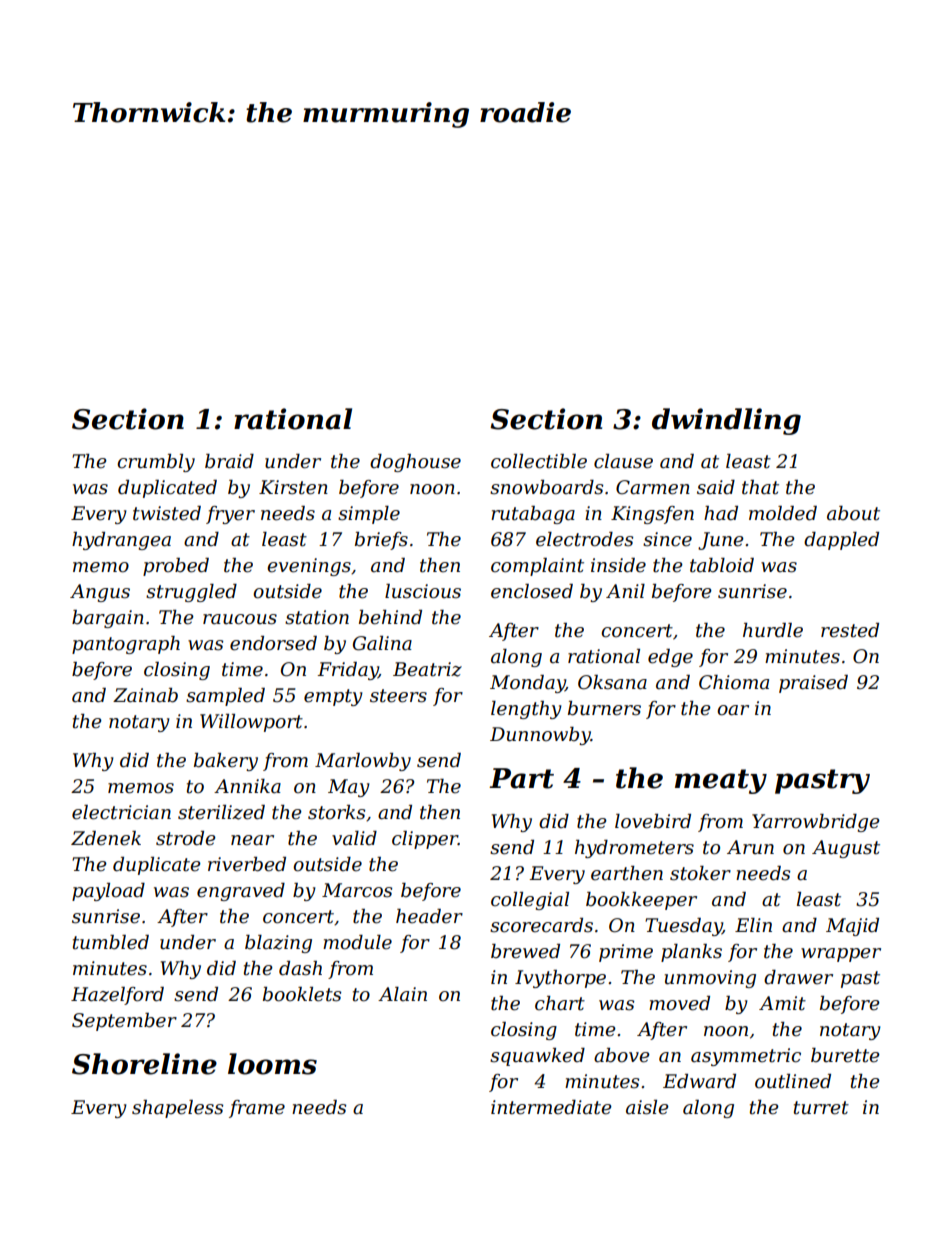 The height and width of the screenshot is (1233, 952). What do you see at coordinates (841, 541) in the screenshot?
I see `dappled` at bounding box center [841, 541].
